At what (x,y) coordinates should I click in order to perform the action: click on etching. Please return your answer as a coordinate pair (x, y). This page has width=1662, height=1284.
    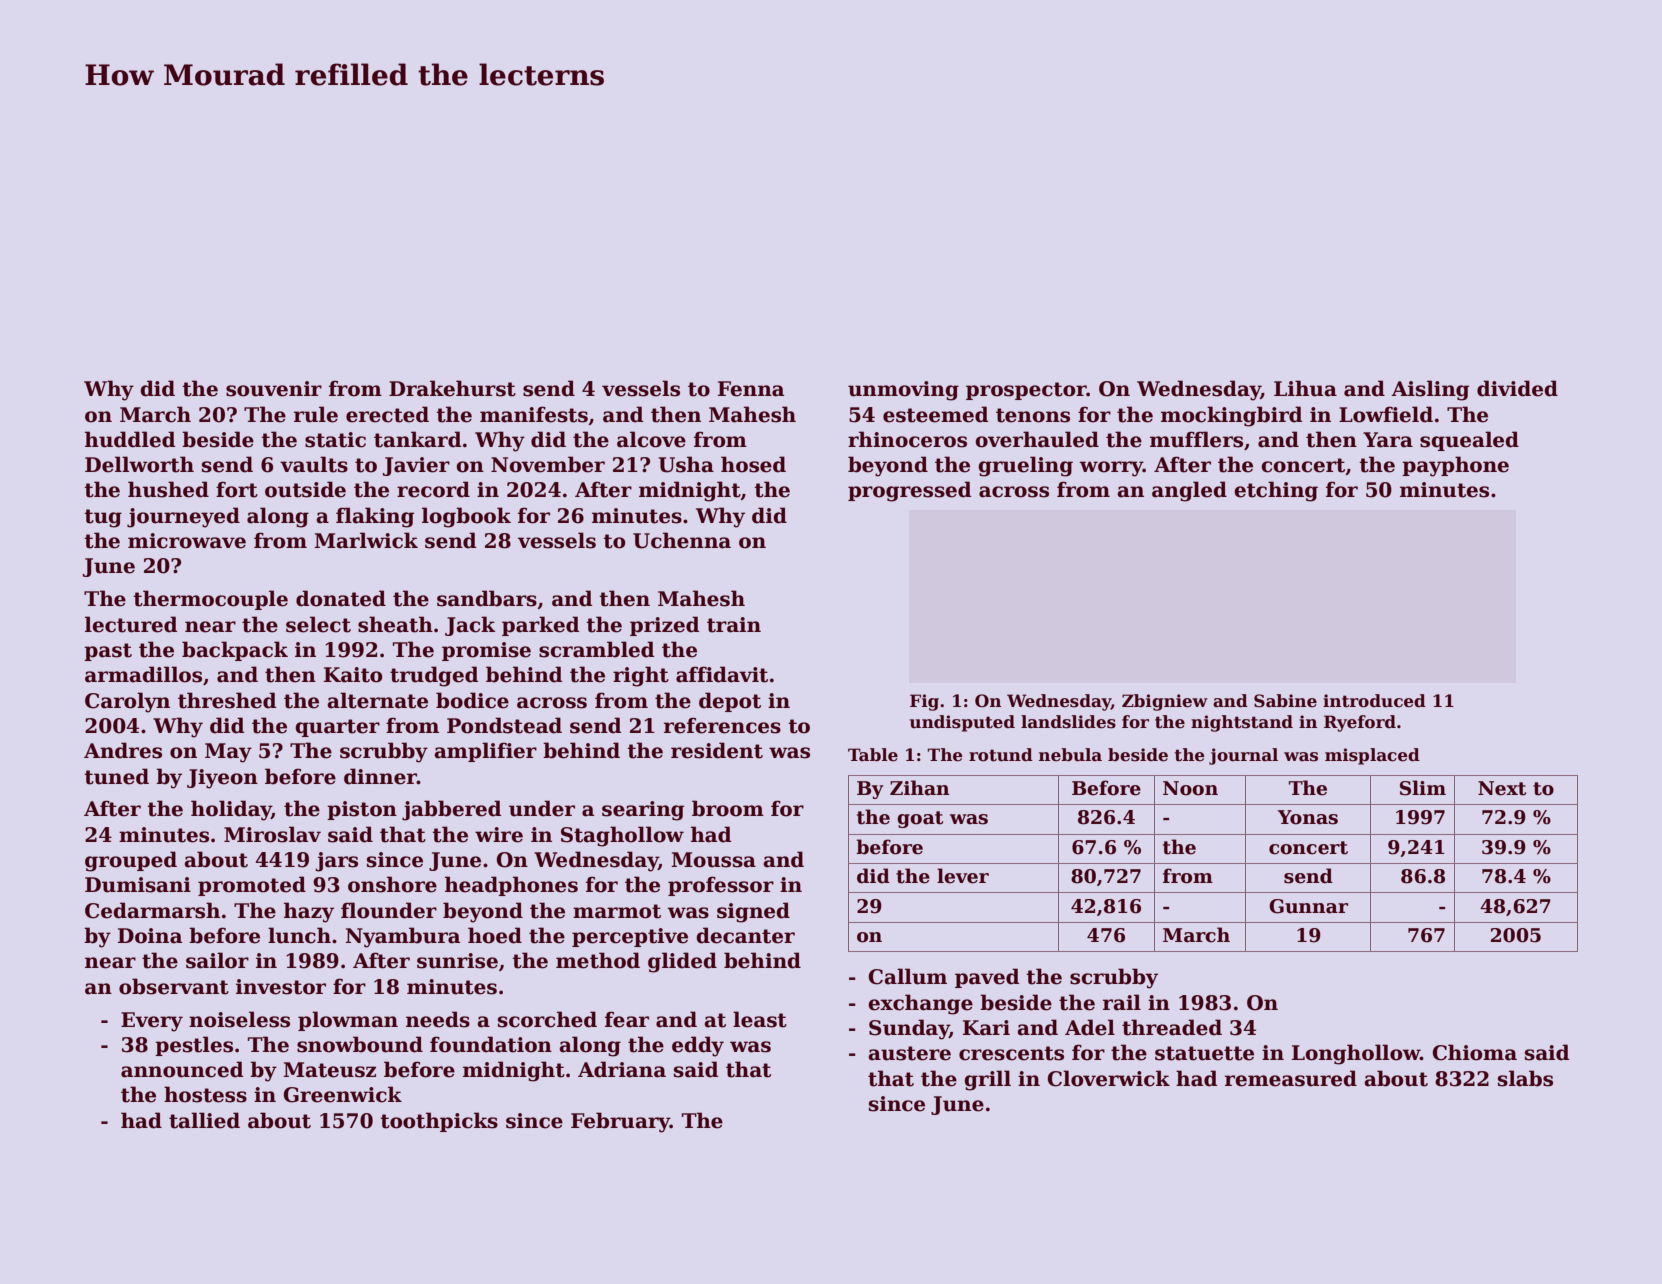
    Looking at the image, I should click on (1276, 491).
